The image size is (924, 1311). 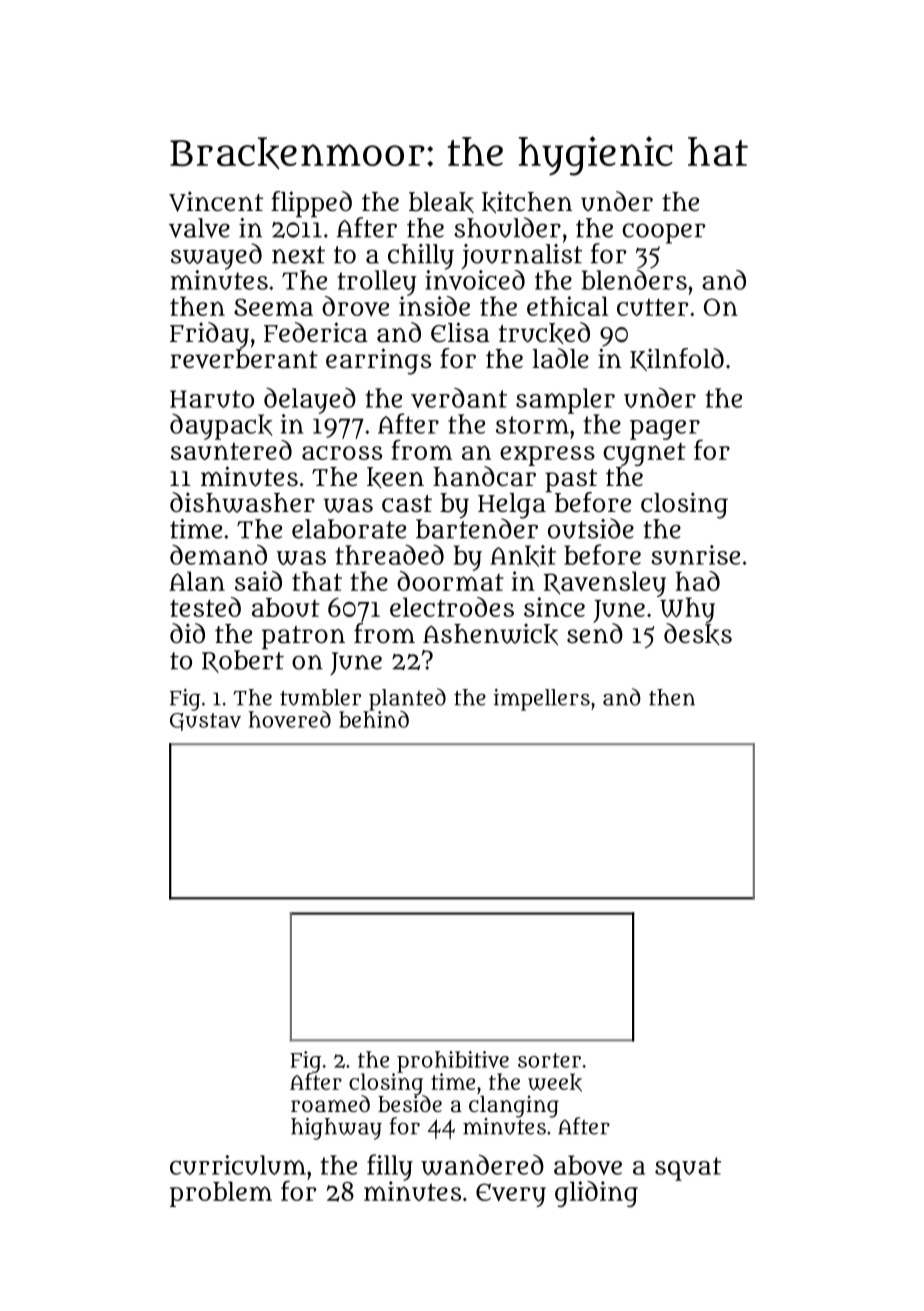 What do you see at coordinates (664, 233) in the screenshot?
I see `cooper` at bounding box center [664, 233].
